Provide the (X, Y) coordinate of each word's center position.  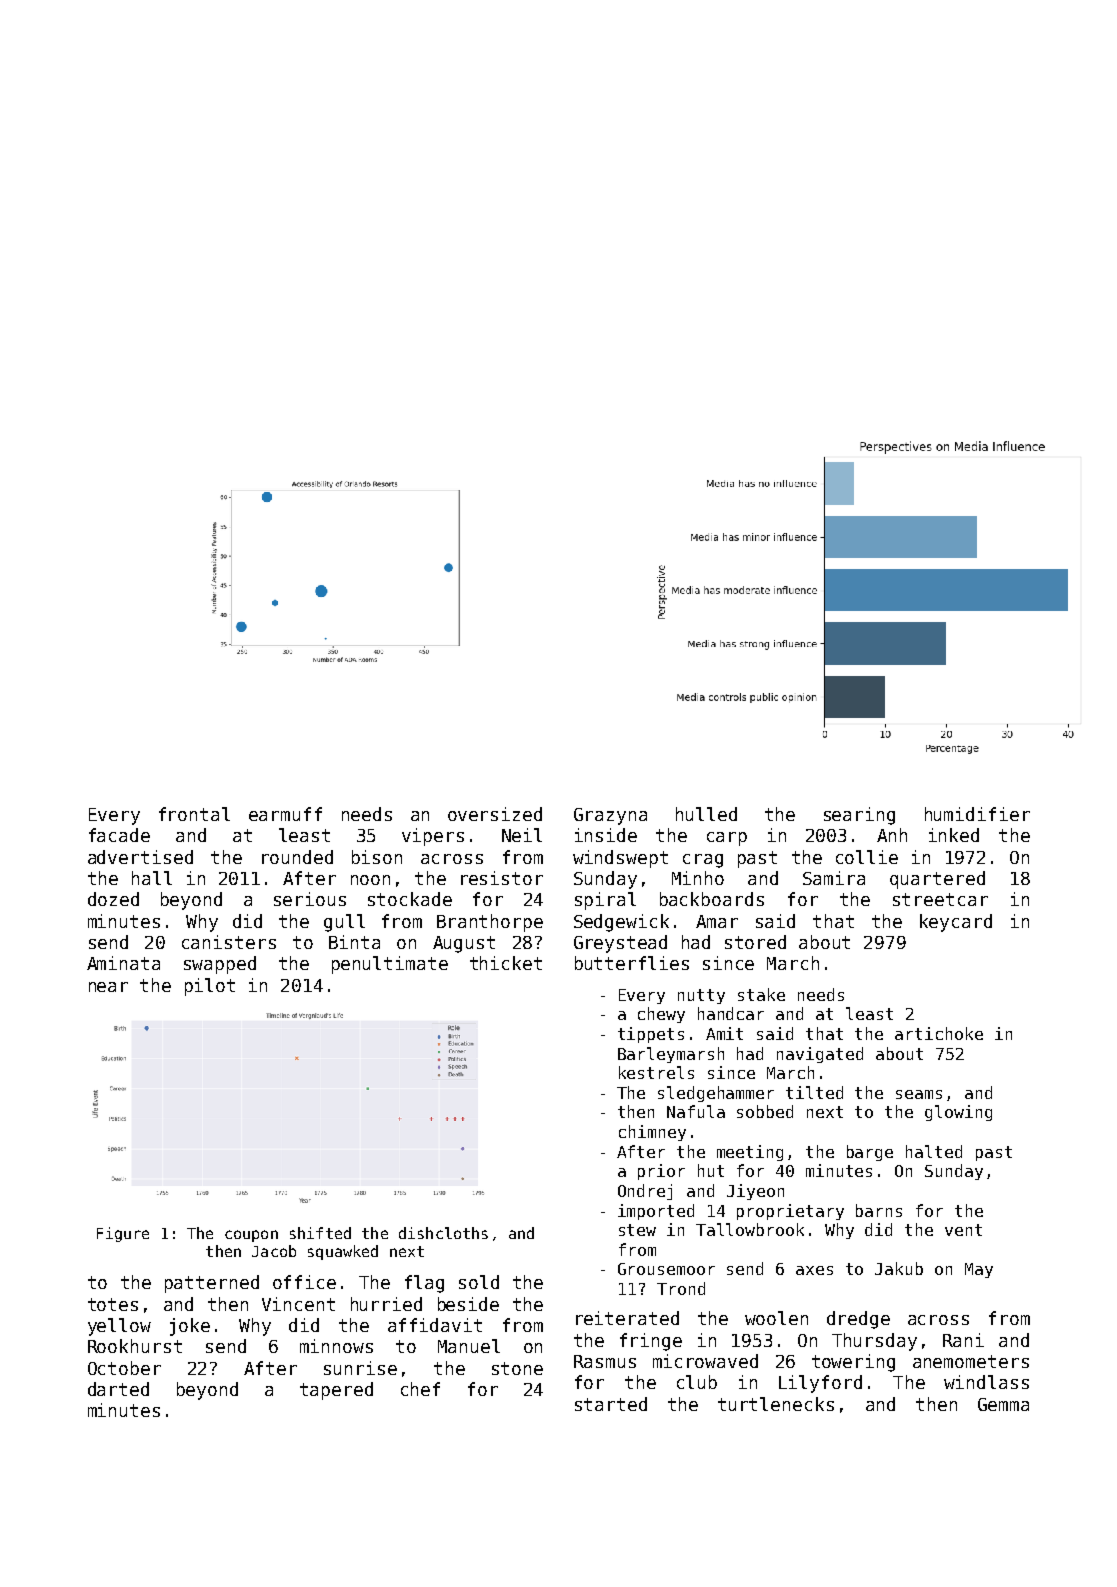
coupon (251, 1236)
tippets (651, 1035)
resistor (502, 878)
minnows (336, 1346)
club (697, 1382)
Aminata (123, 963)
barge (870, 1153)
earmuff (285, 814)
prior (661, 1172)
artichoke (939, 1033)
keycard (956, 923)
